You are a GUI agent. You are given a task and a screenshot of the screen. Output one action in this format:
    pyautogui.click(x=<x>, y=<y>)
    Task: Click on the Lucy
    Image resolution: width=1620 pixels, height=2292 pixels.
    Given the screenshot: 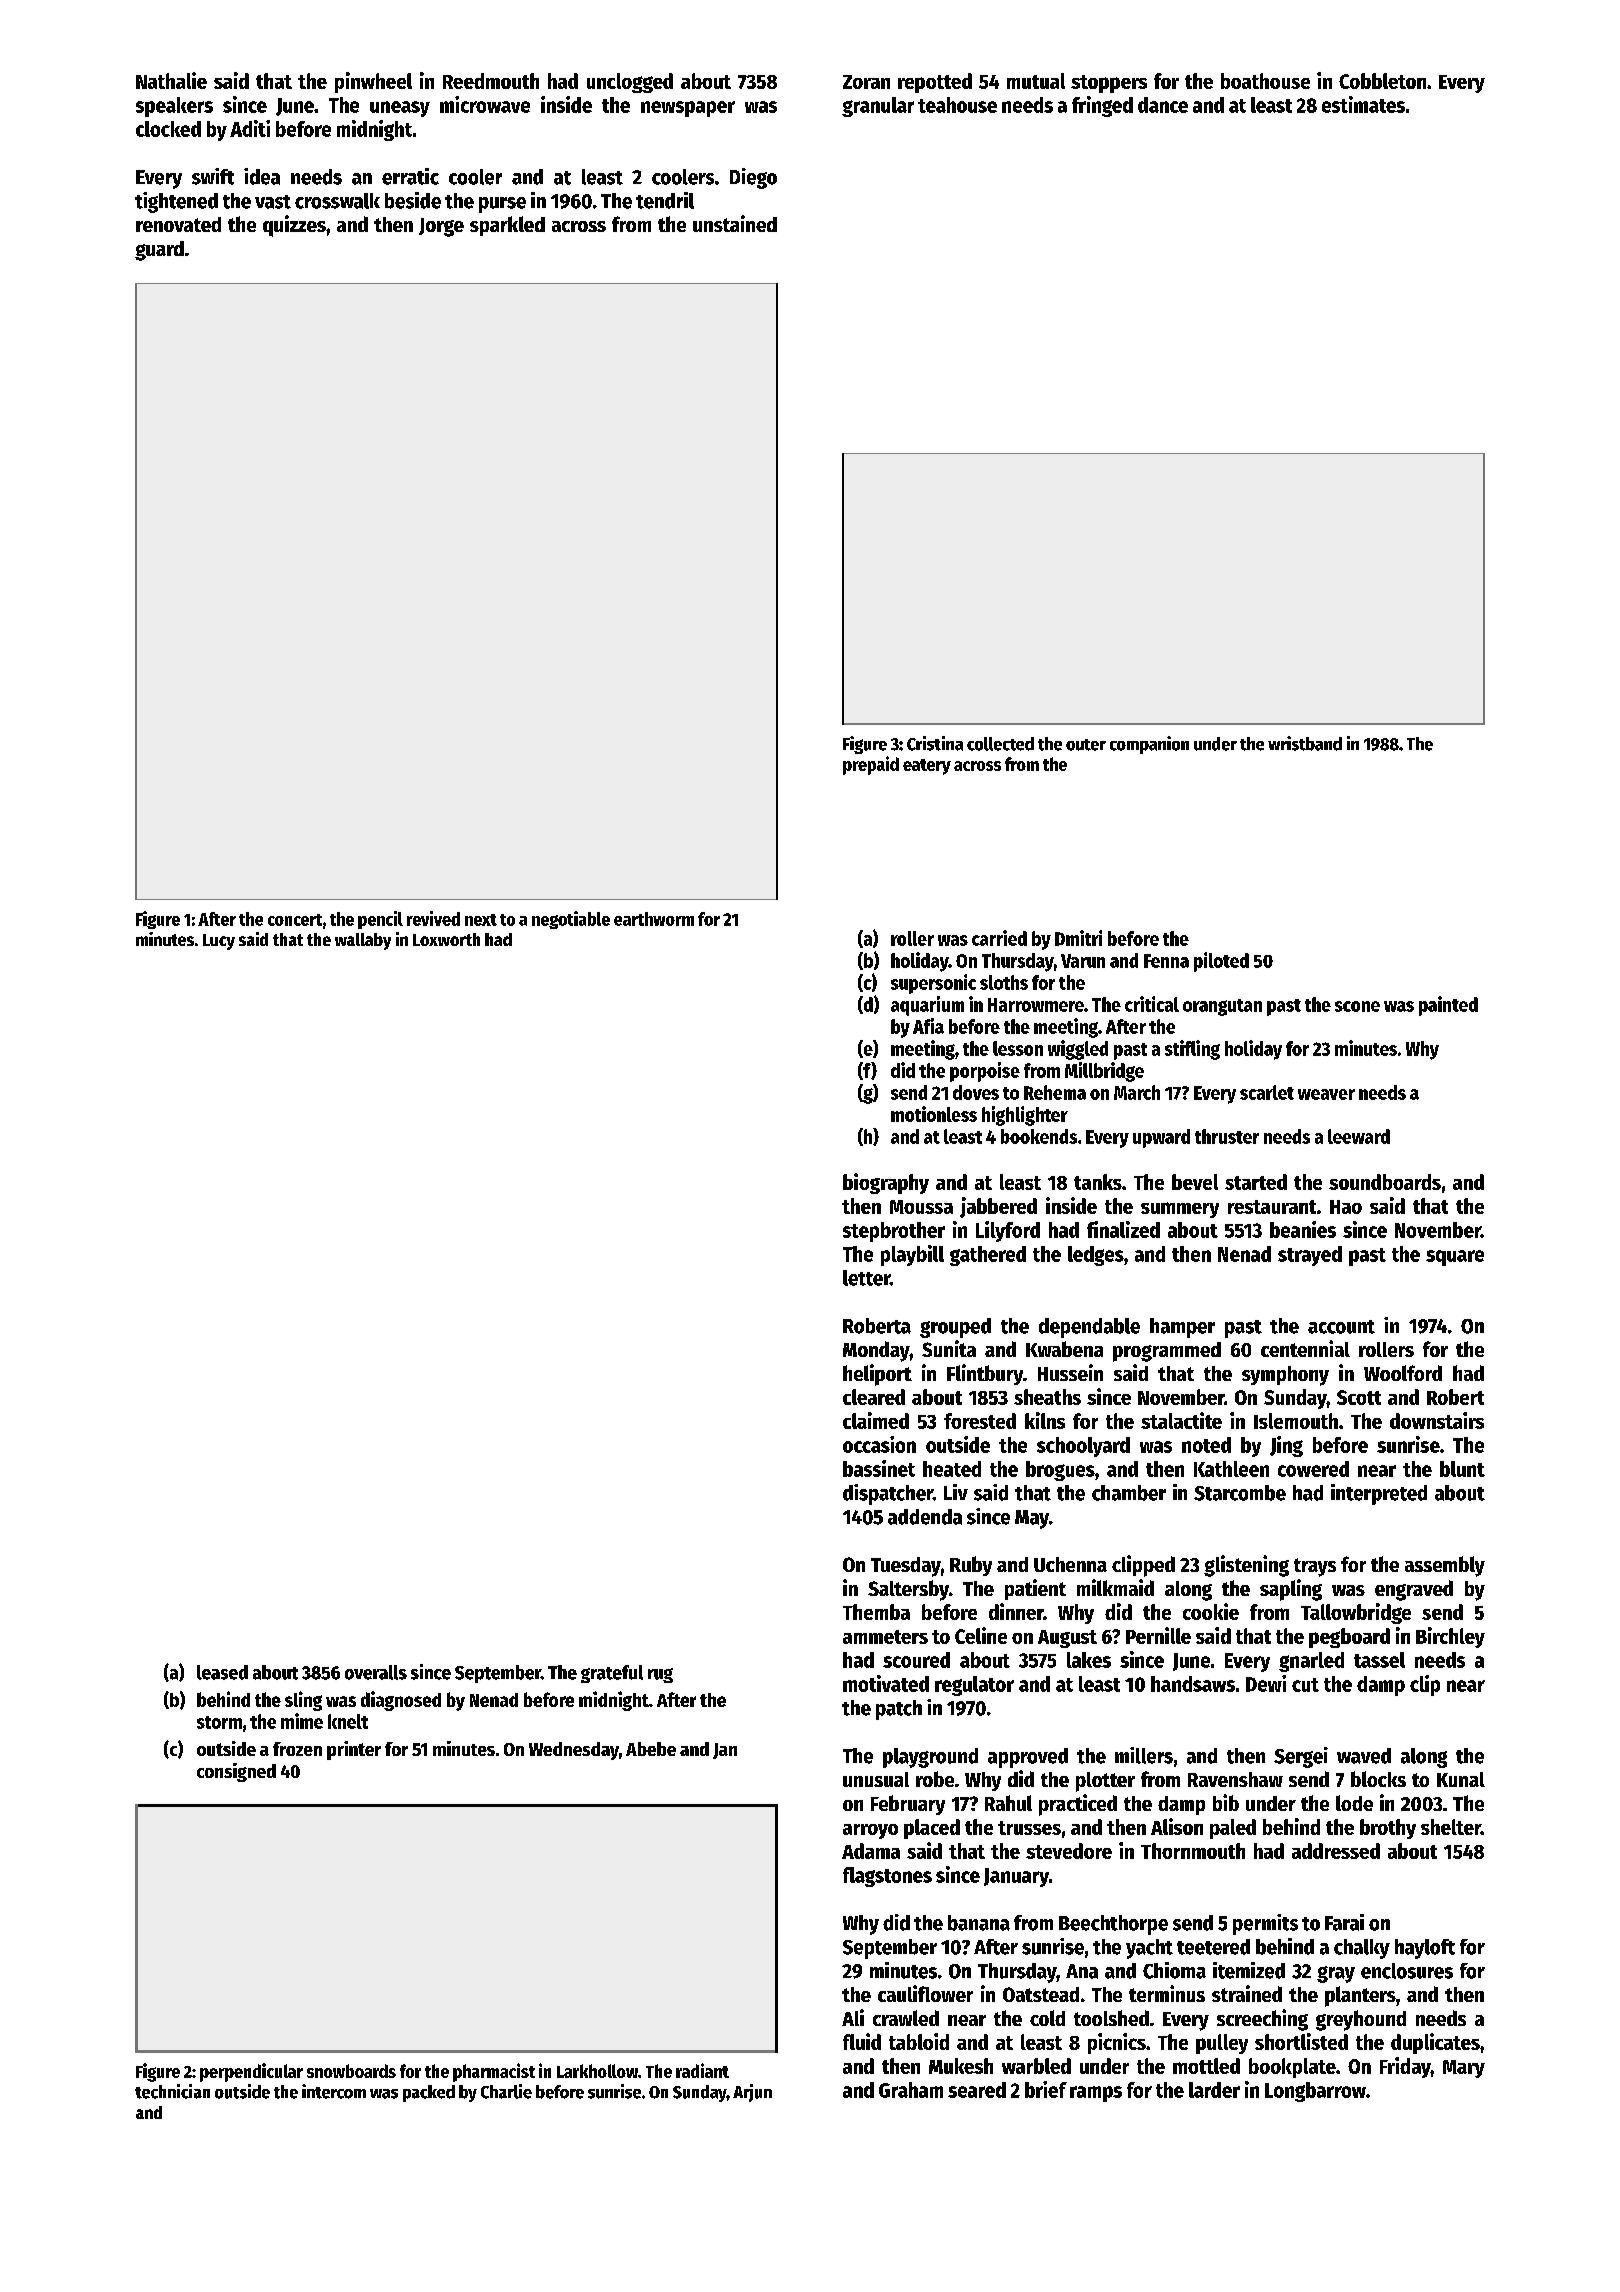 What is the action you would take?
    pyautogui.click(x=219, y=942)
